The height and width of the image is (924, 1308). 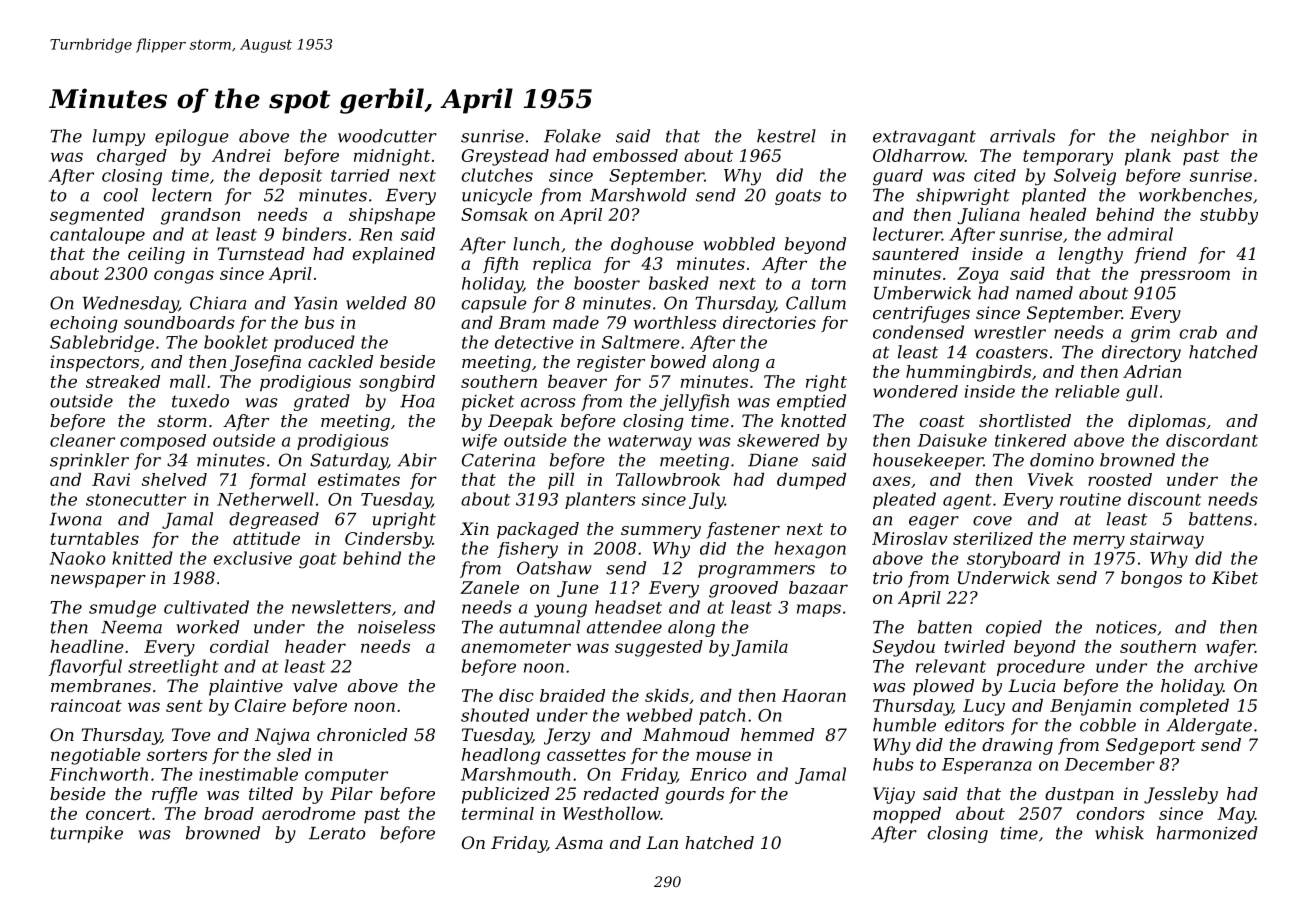 I want to click on cool, so click(x=121, y=195).
